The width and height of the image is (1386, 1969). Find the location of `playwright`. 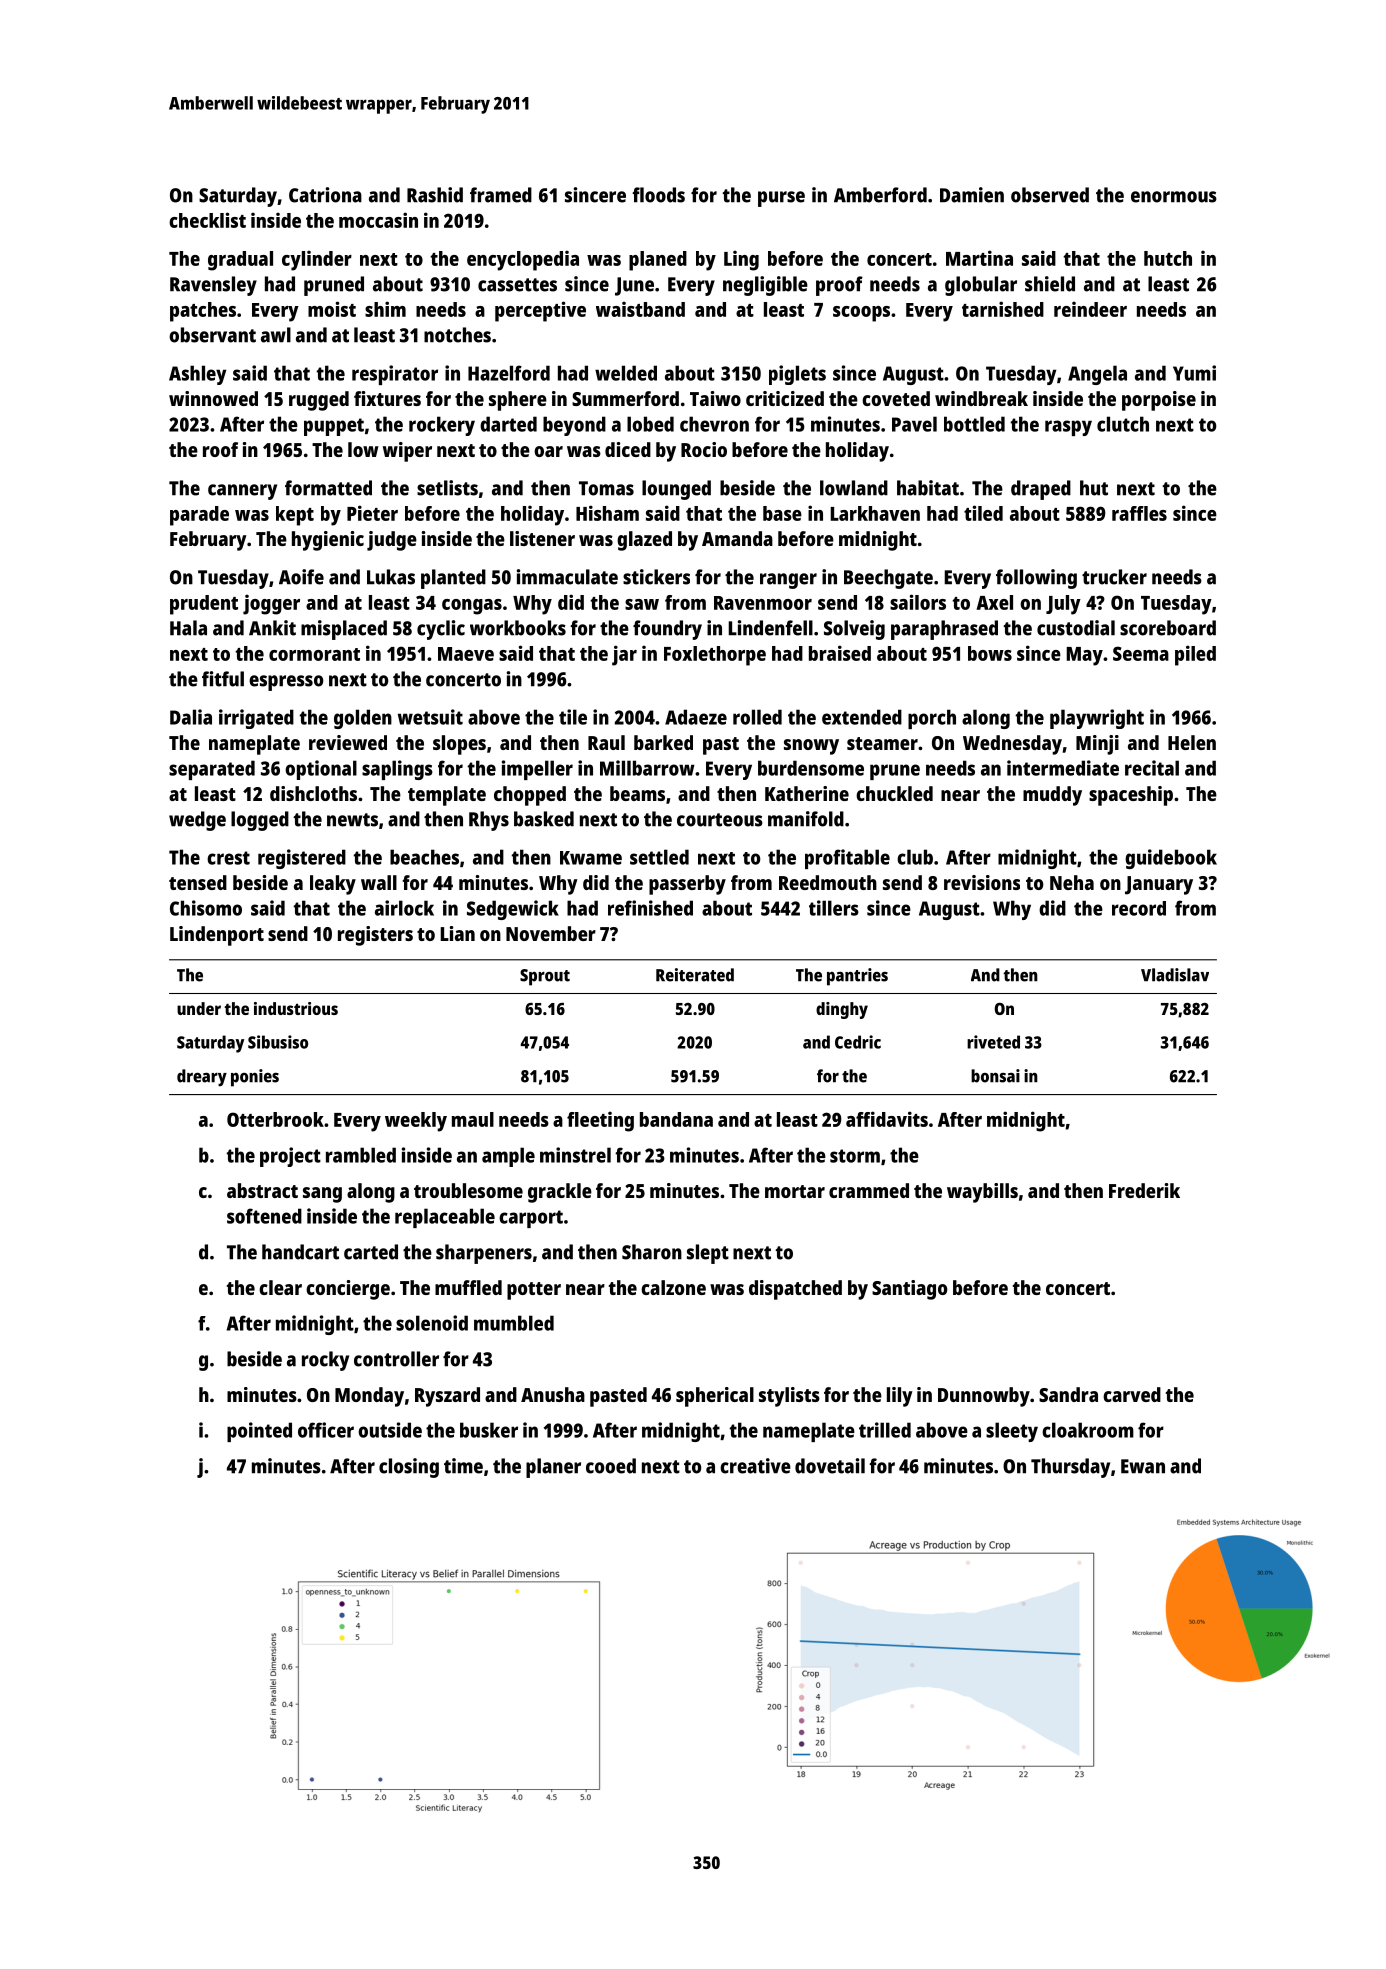

playwright is located at coordinates (1097, 719).
